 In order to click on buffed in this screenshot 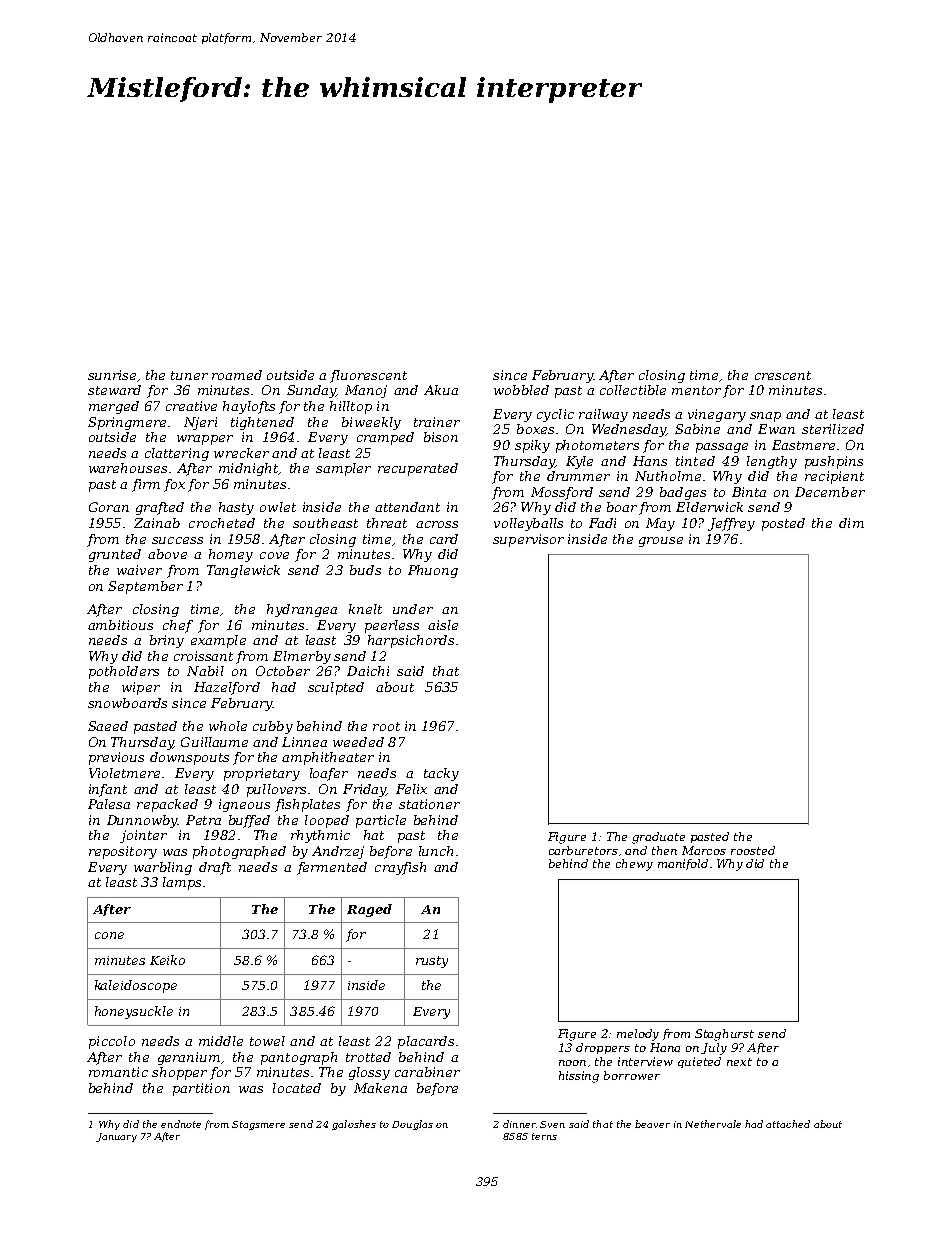, I will do `click(249, 821)`.
